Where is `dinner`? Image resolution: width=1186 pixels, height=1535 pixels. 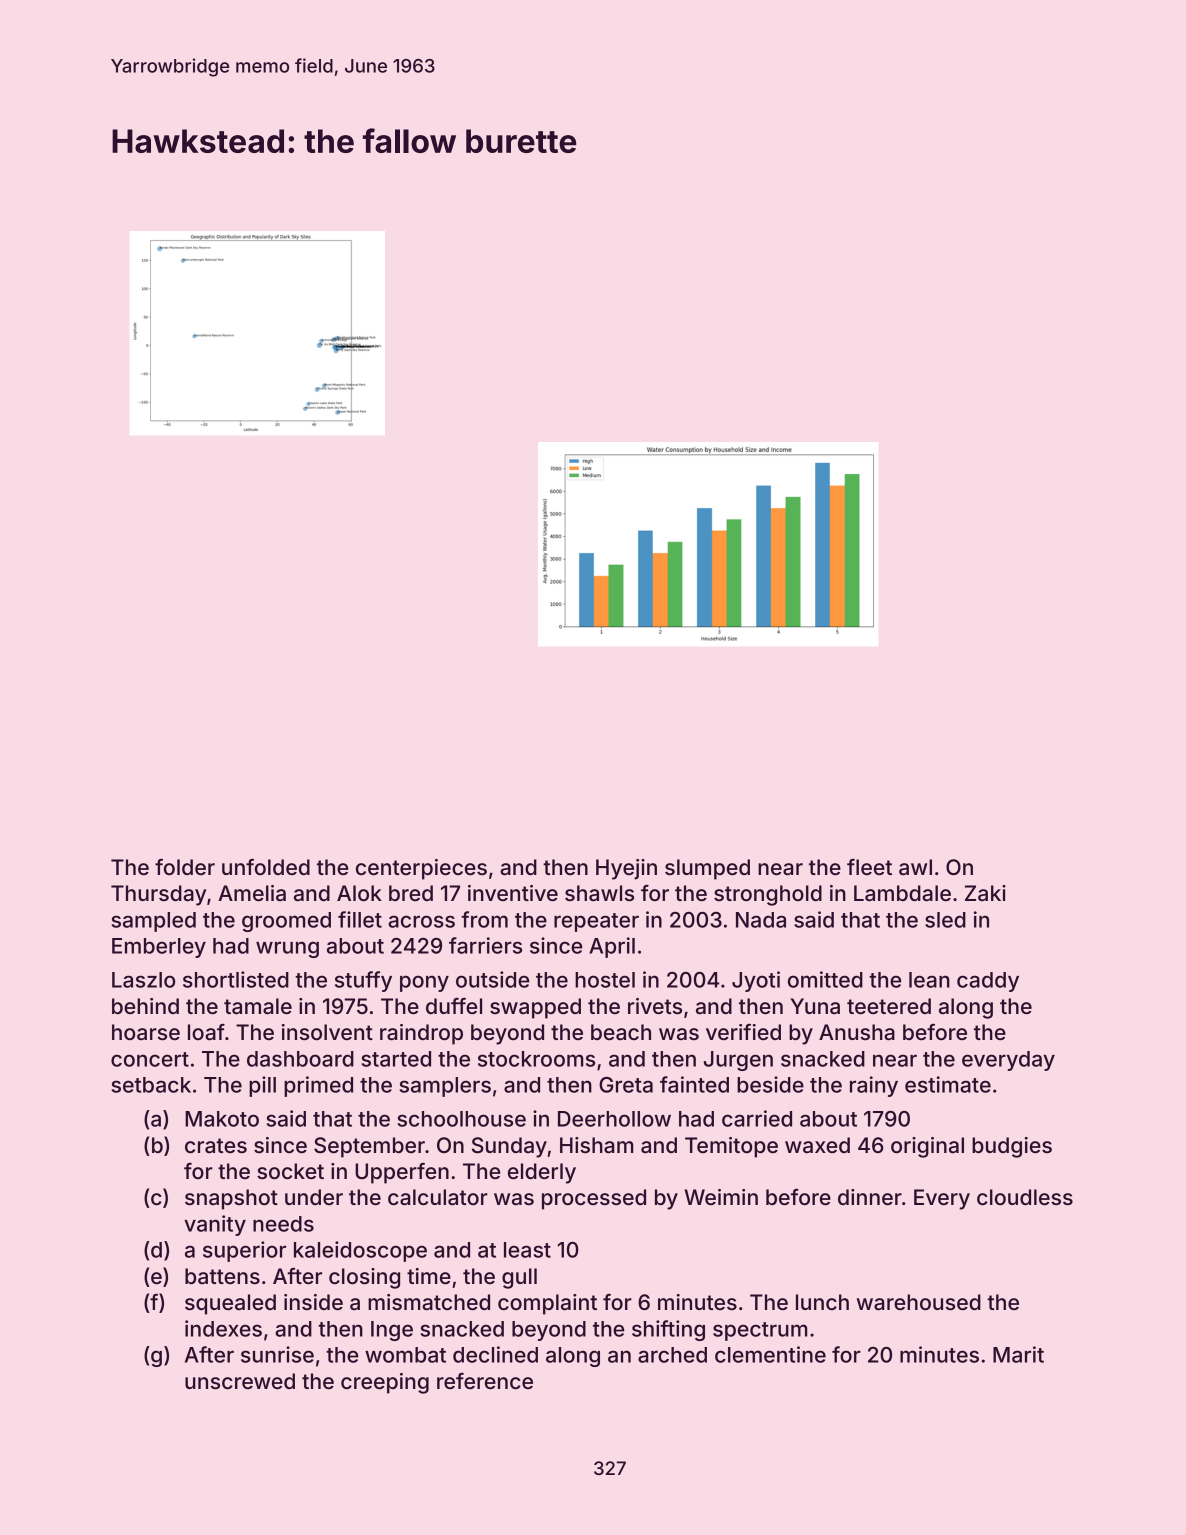
dinner is located at coordinates (870, 1197).
